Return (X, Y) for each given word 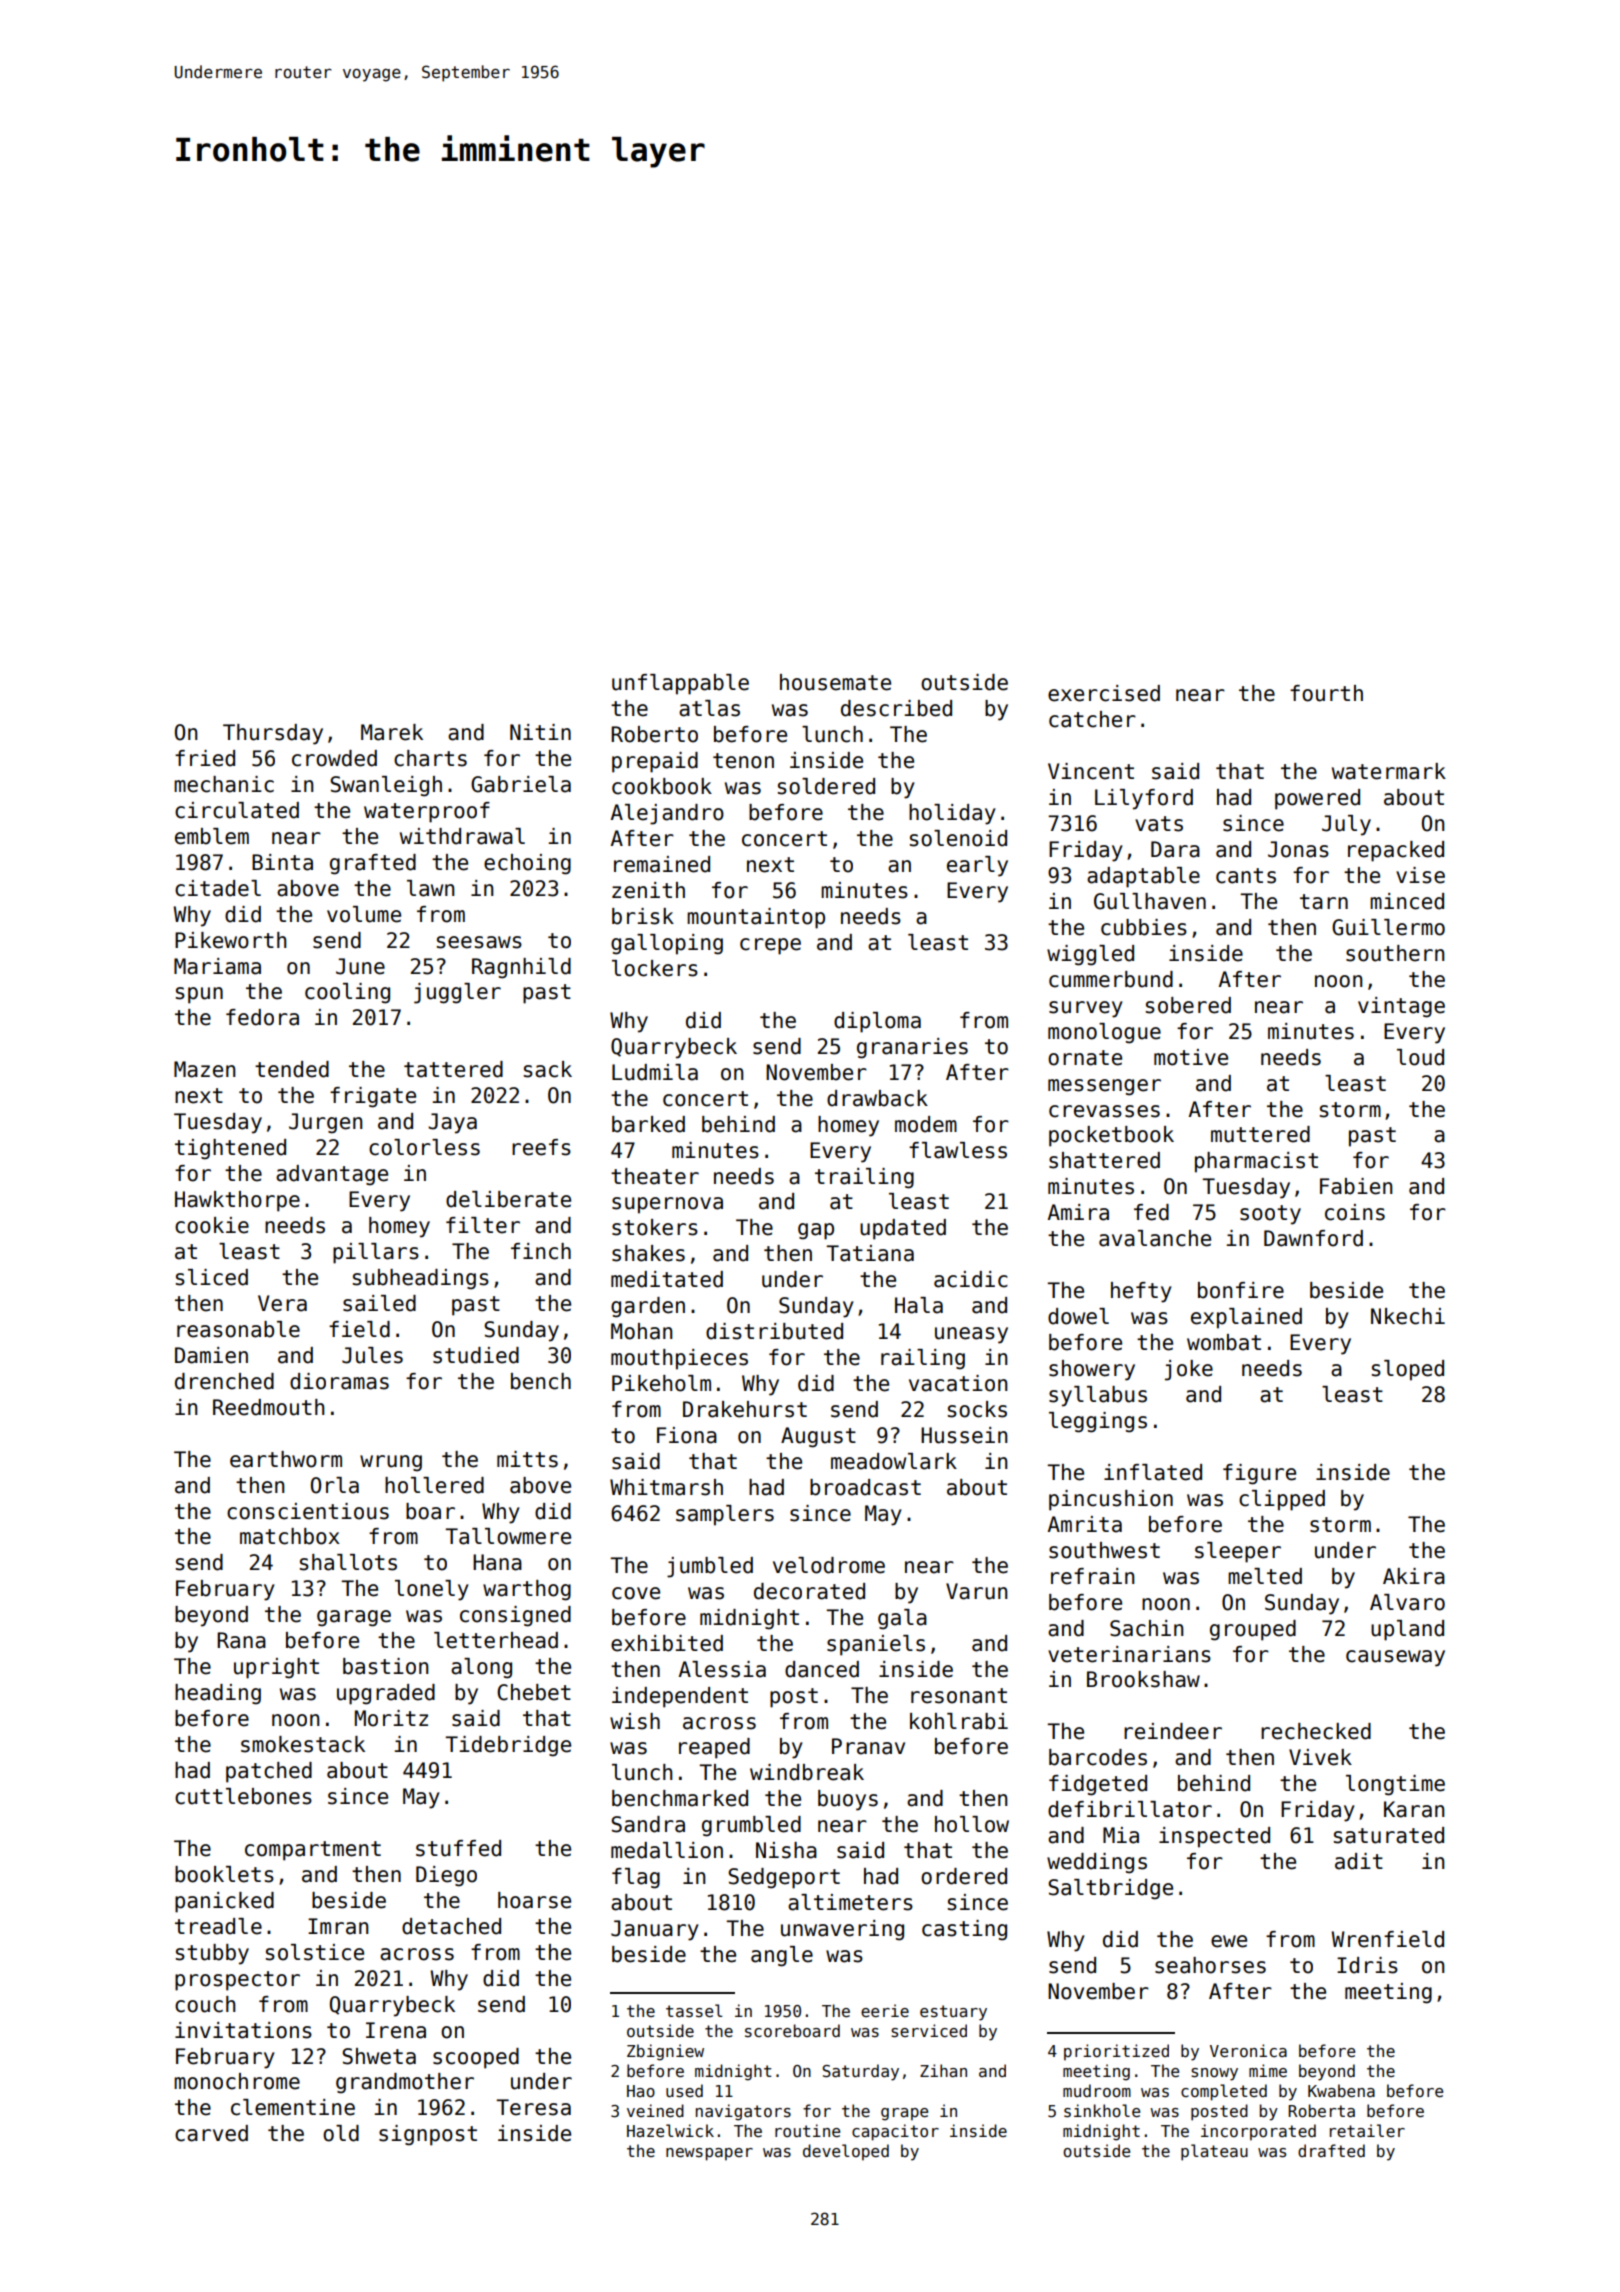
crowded (334, 758)
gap (816, 1231)
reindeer (1173, 1731)
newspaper (709, 2154)
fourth (1326, 693)
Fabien (1356, 1186)
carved (211, 2133)
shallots (348, 1562)
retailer (1367, 2130)
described (896, 708)
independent (680, 1697)
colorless (424, 1147)
